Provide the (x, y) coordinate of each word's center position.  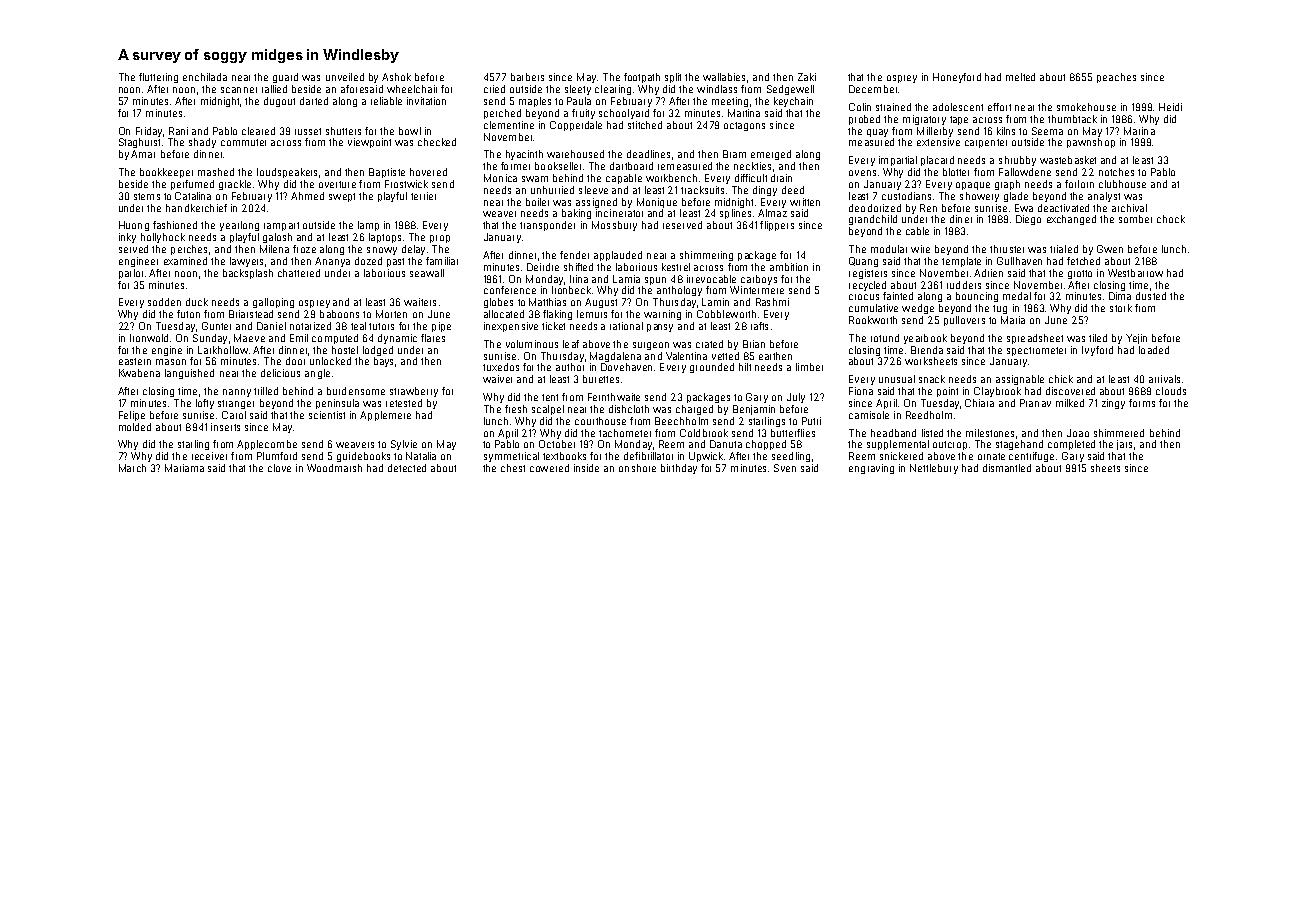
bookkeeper (166, 173)
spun (655, 281)
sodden (164, 302)
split (673, 78)
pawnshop (1091, 143)
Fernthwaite (614, 397)
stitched (645, 125)
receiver (209, 456)
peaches (1116, 78)
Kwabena (139, 373)
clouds (1171, 391)
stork (1121, 308)
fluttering (158, 78)
